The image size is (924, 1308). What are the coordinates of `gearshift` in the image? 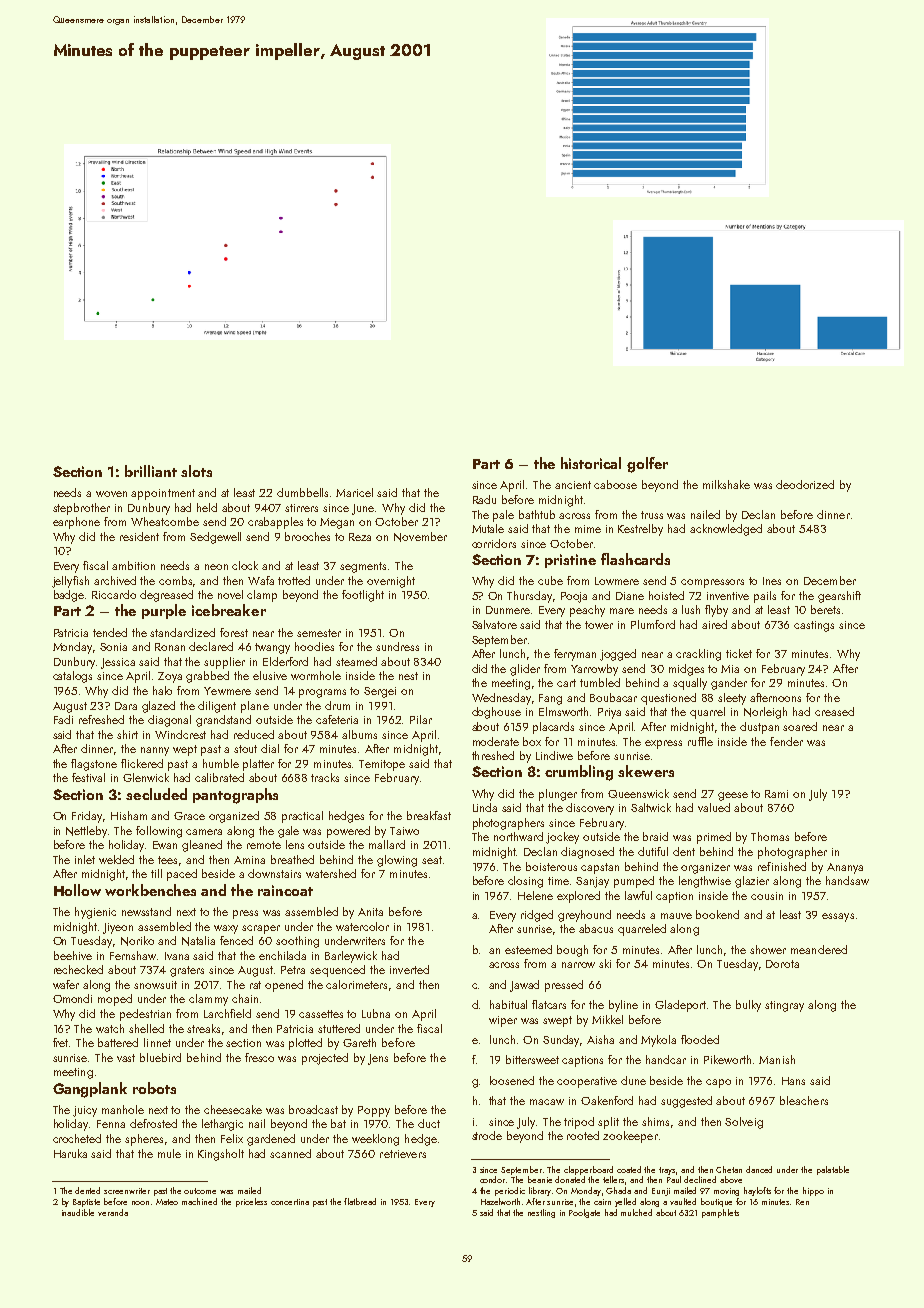 It's located at (839, 597).
